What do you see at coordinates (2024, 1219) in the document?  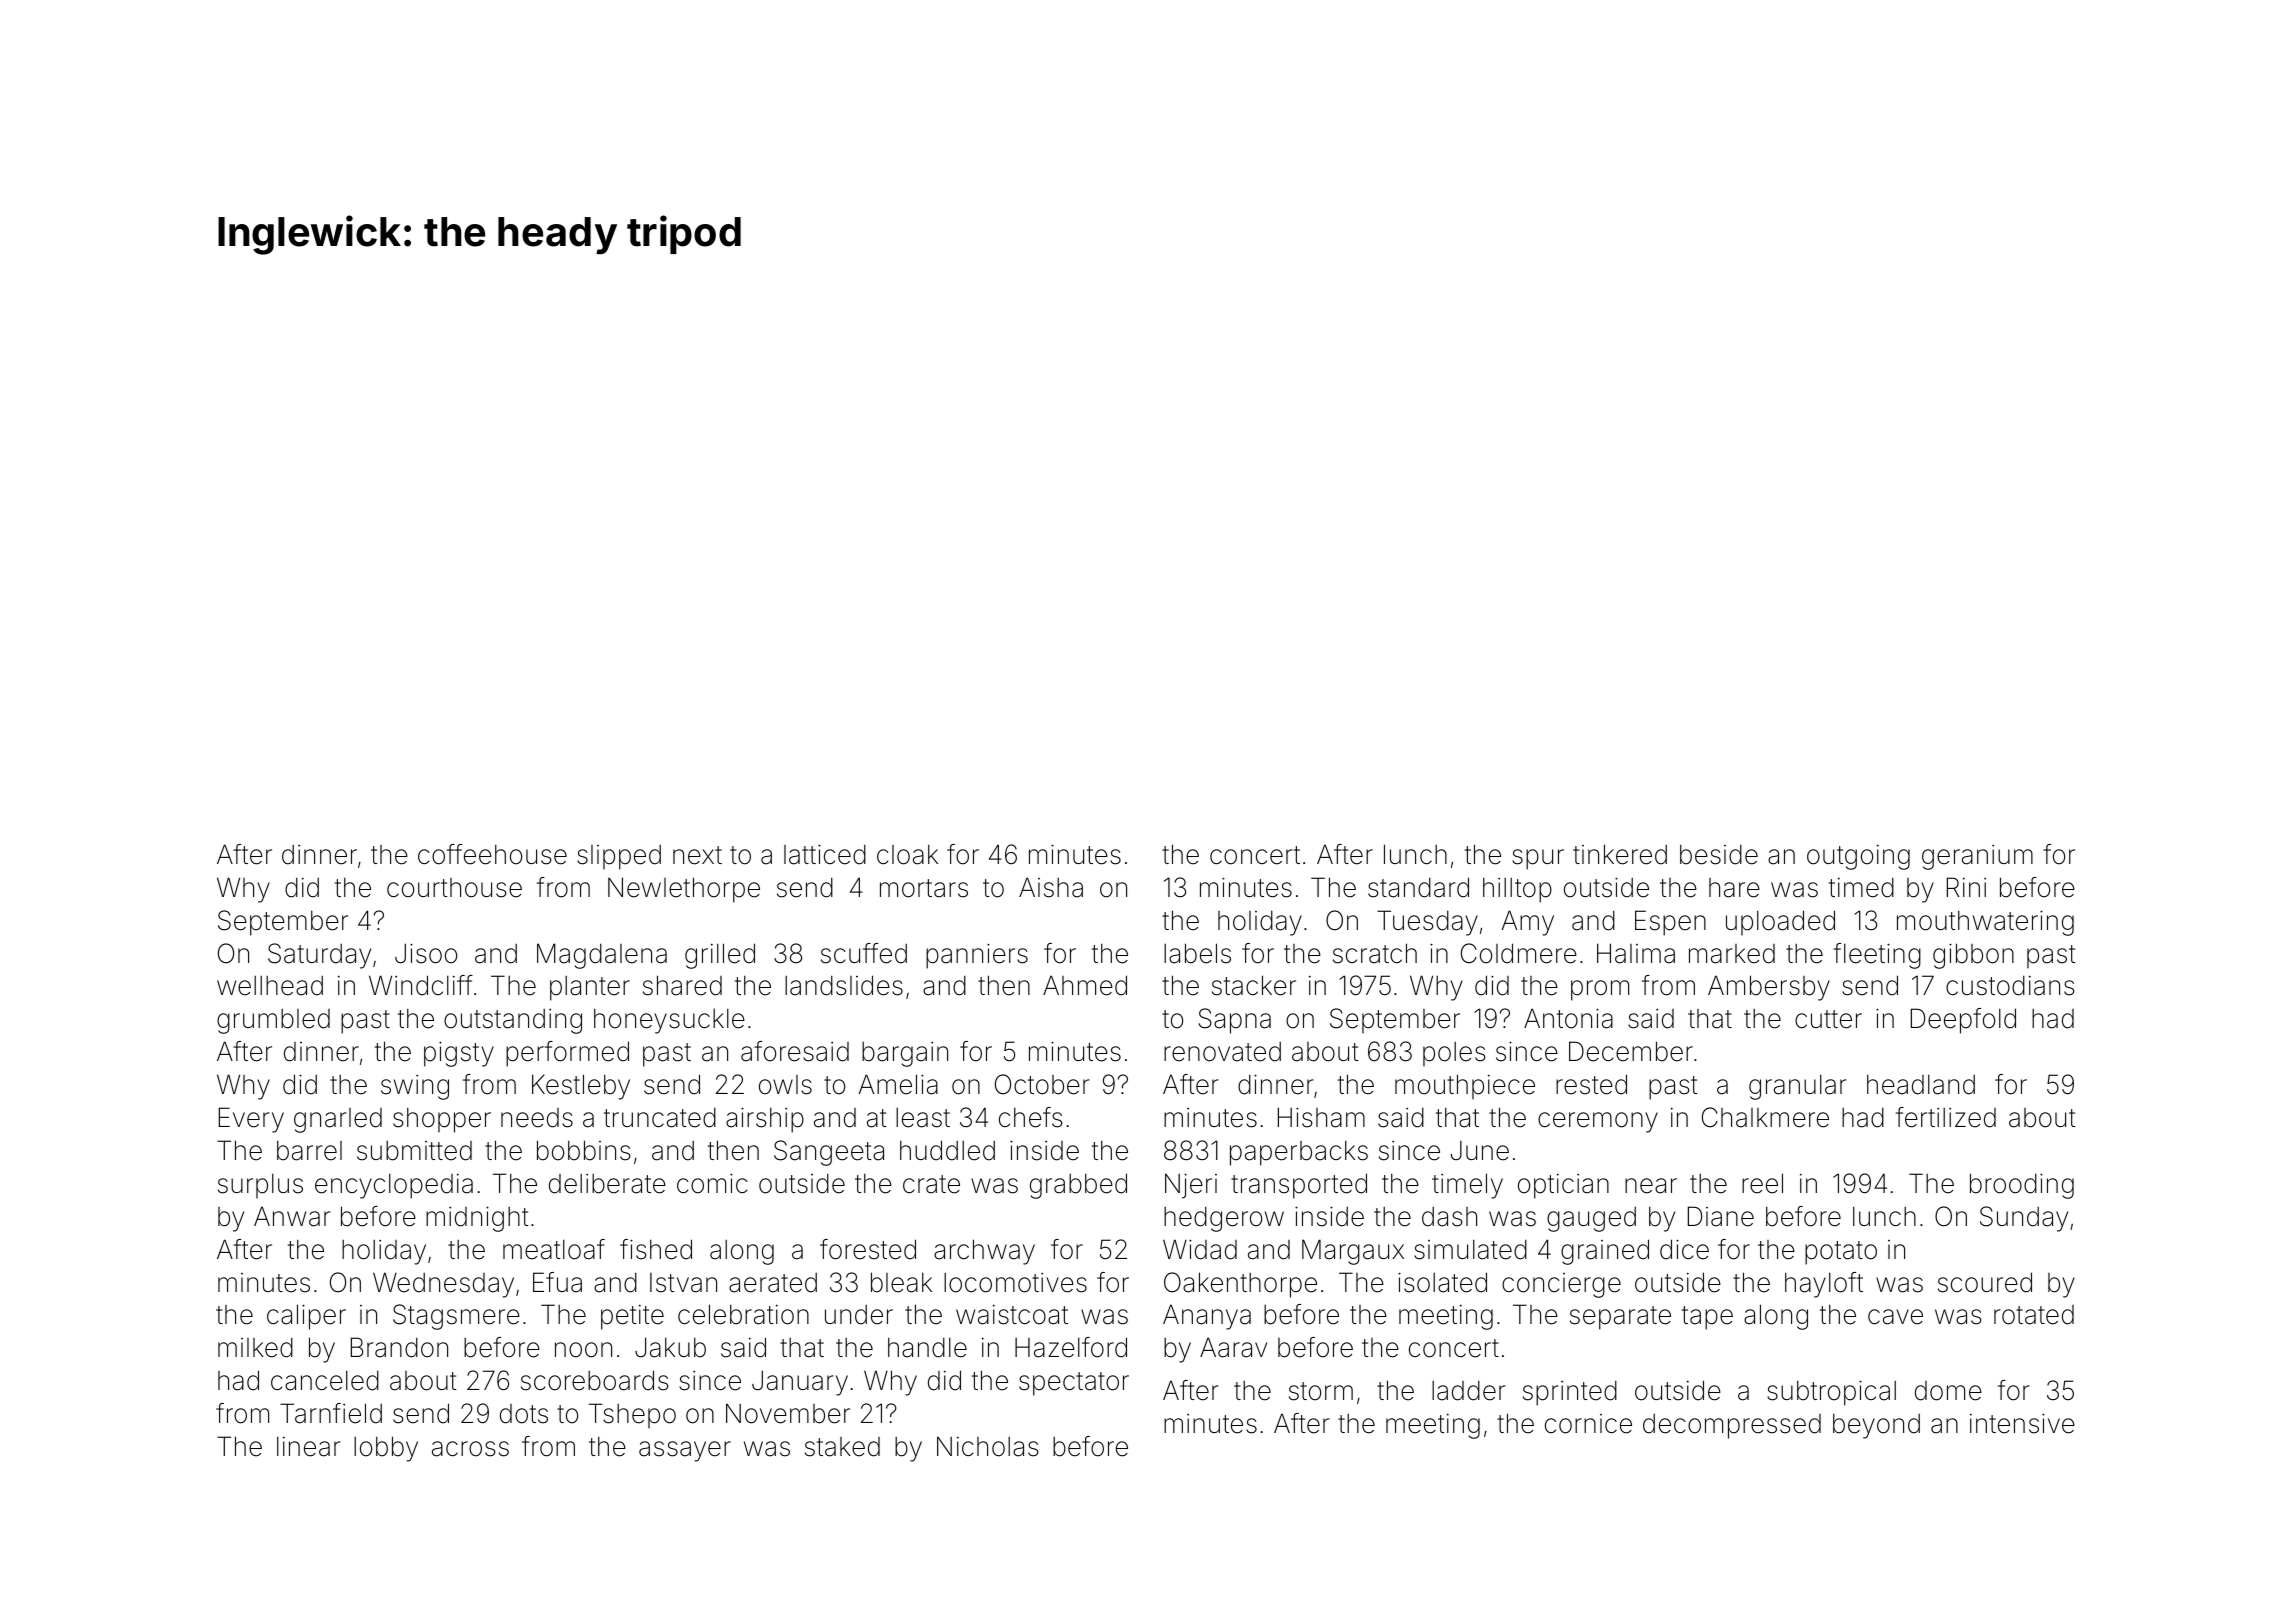 I see `Sunday` at bounding box center [2024, 1219].
